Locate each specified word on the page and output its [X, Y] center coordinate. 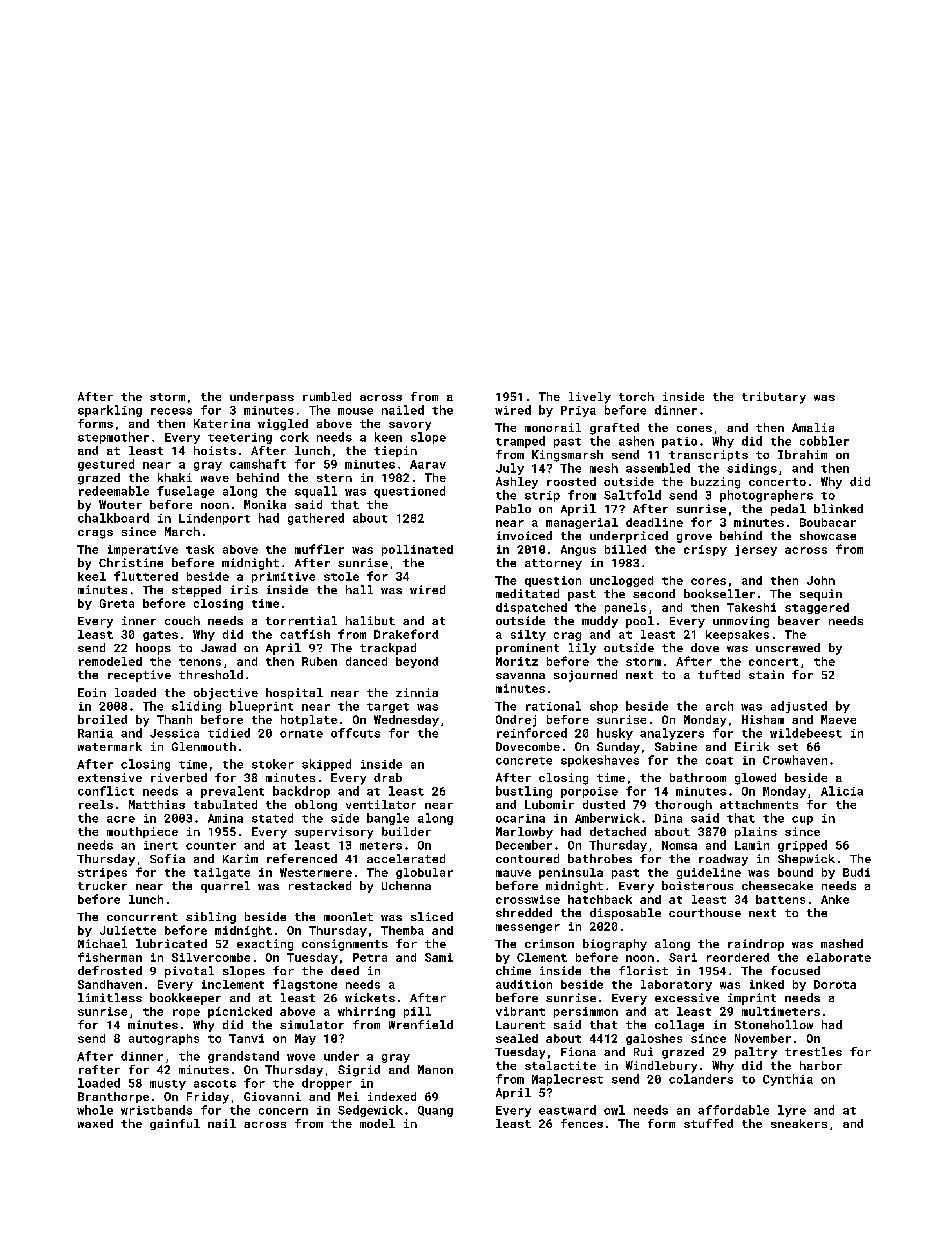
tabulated [225, 804]
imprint [752, 999]
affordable [733, 1110]
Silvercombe [211, 957]
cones [694, 429]
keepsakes [737, 635]
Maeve [838, 719]
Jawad [218, 647]
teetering [240, 438]
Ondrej [516, 721]
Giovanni [272, 1096]
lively [590, 398]
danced [366, 661]
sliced [432, 916]
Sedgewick [370, 1111]
